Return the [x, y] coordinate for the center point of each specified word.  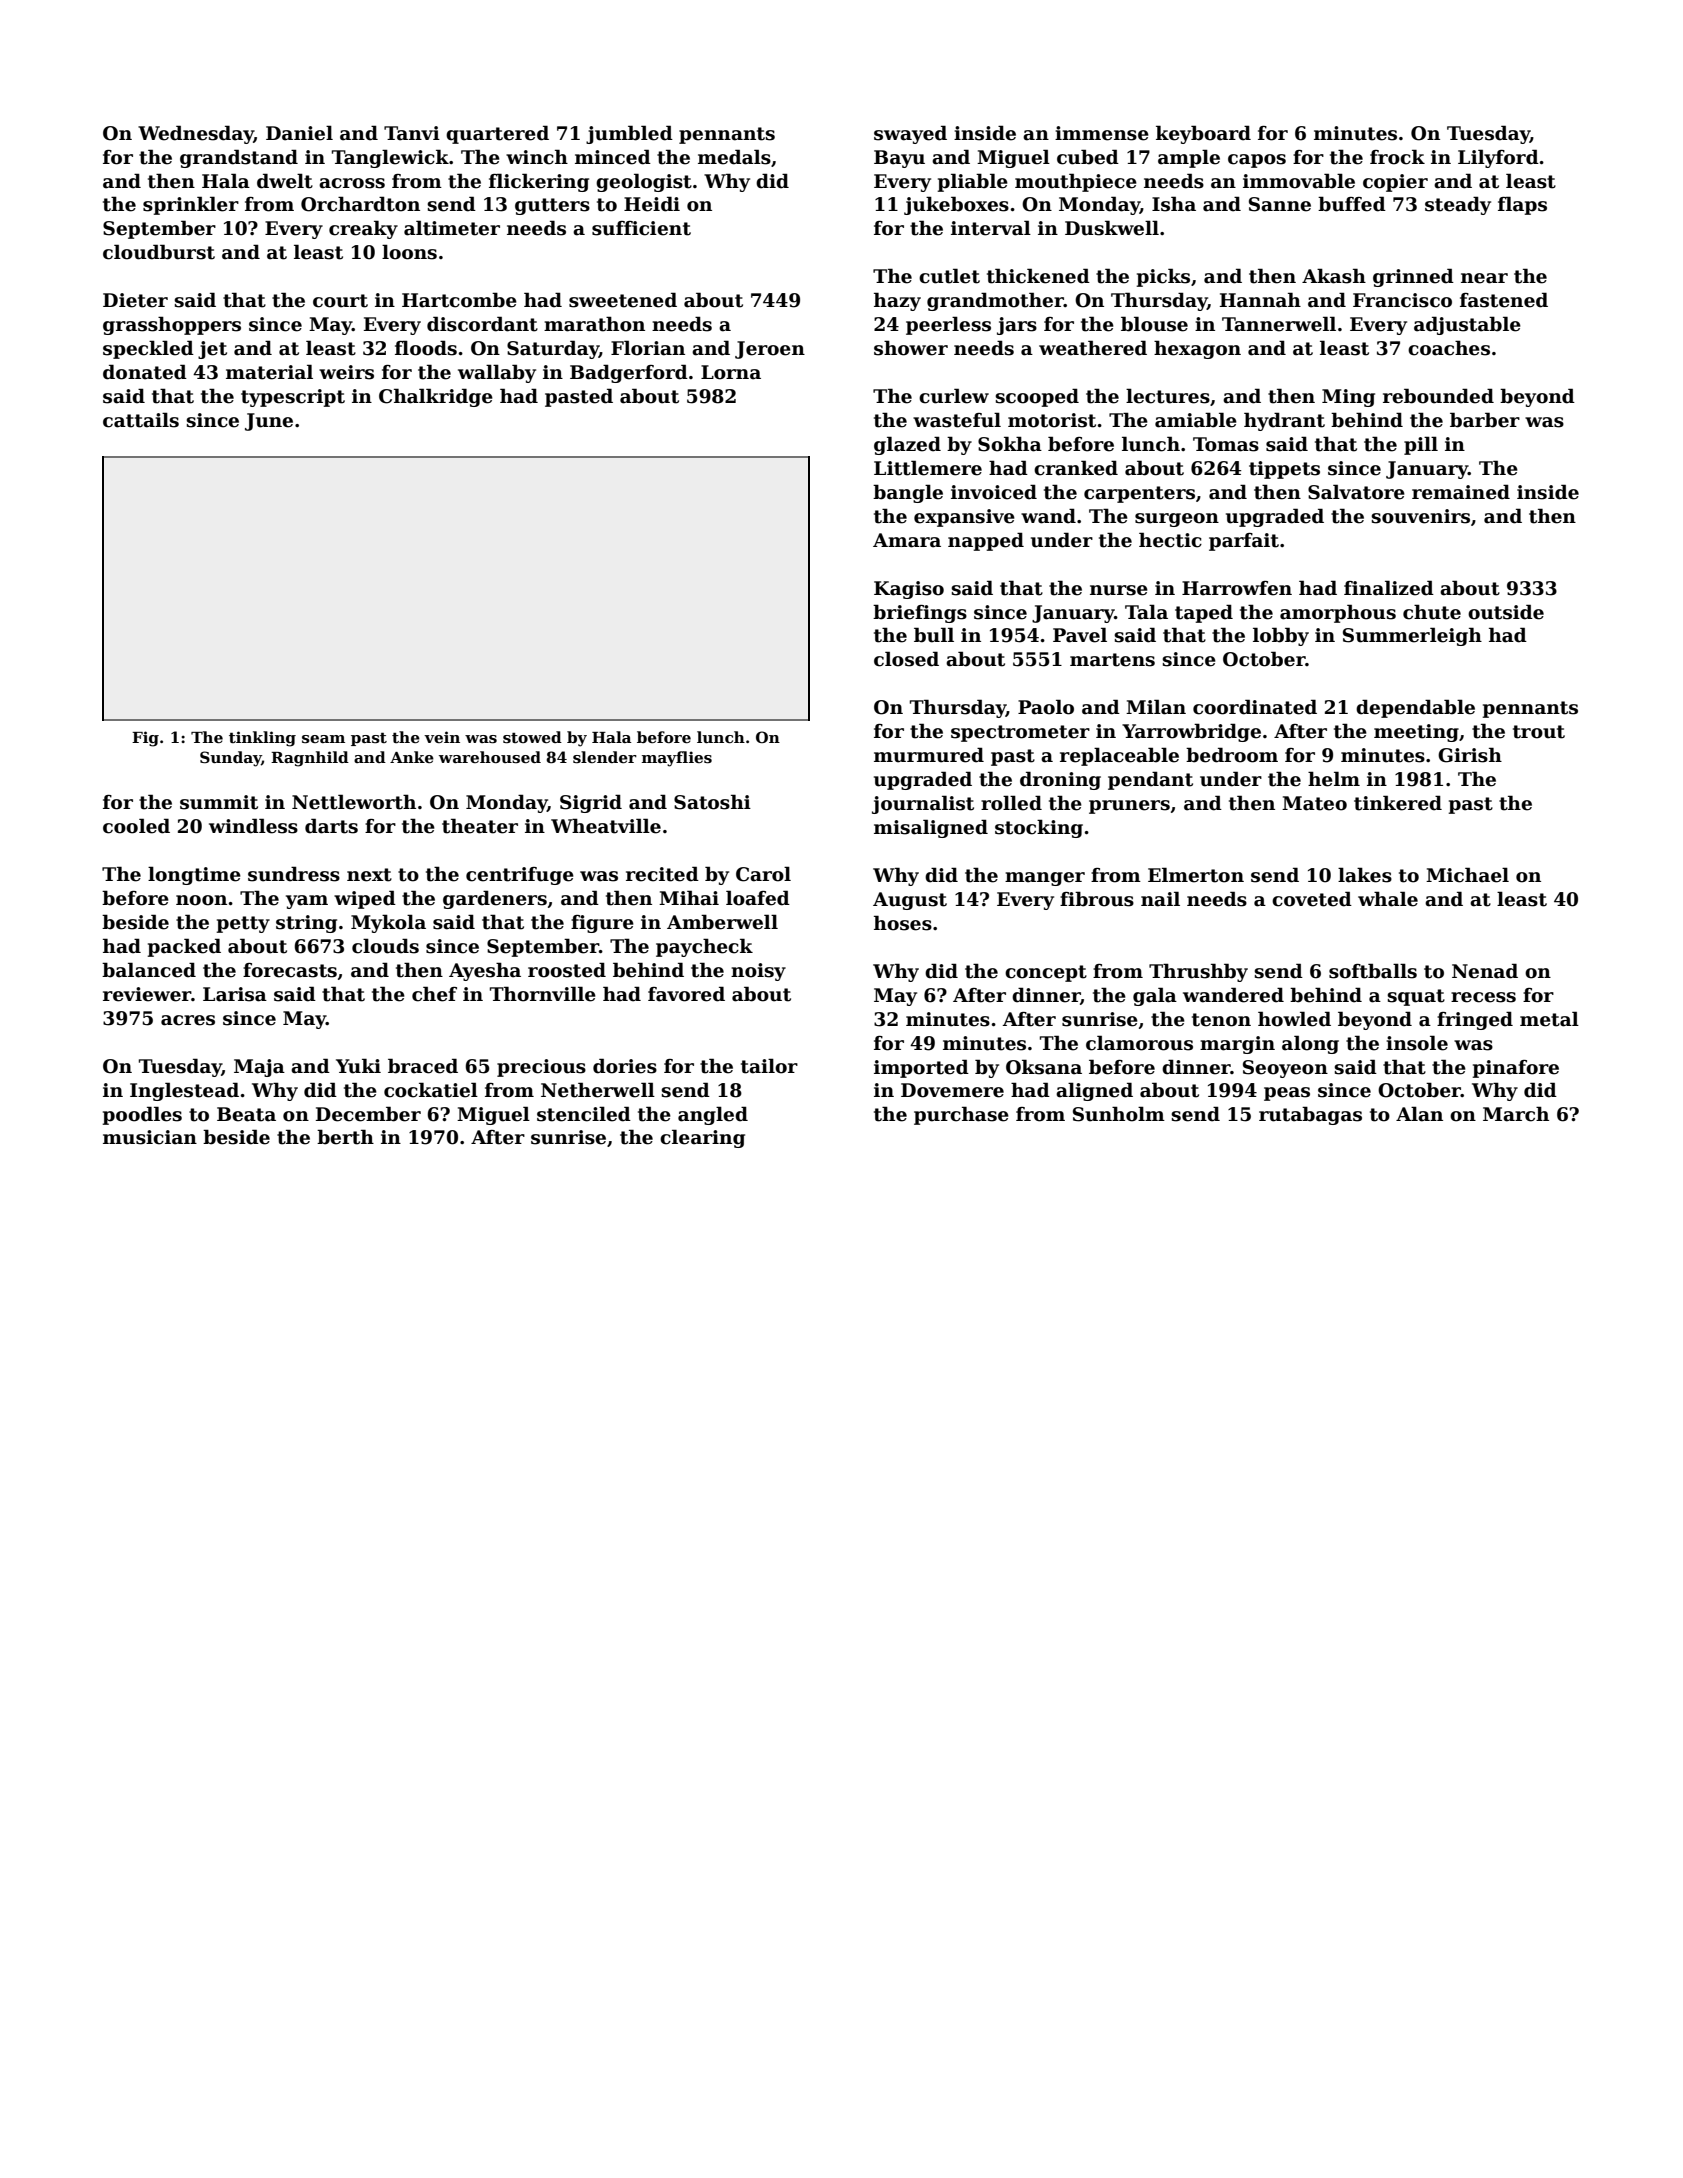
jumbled [629, 134]
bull [934, 635]
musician [150, 1137]
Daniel [299, 133]
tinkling [262, 739]
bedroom [1232, 755]
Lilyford [1498, 158]
